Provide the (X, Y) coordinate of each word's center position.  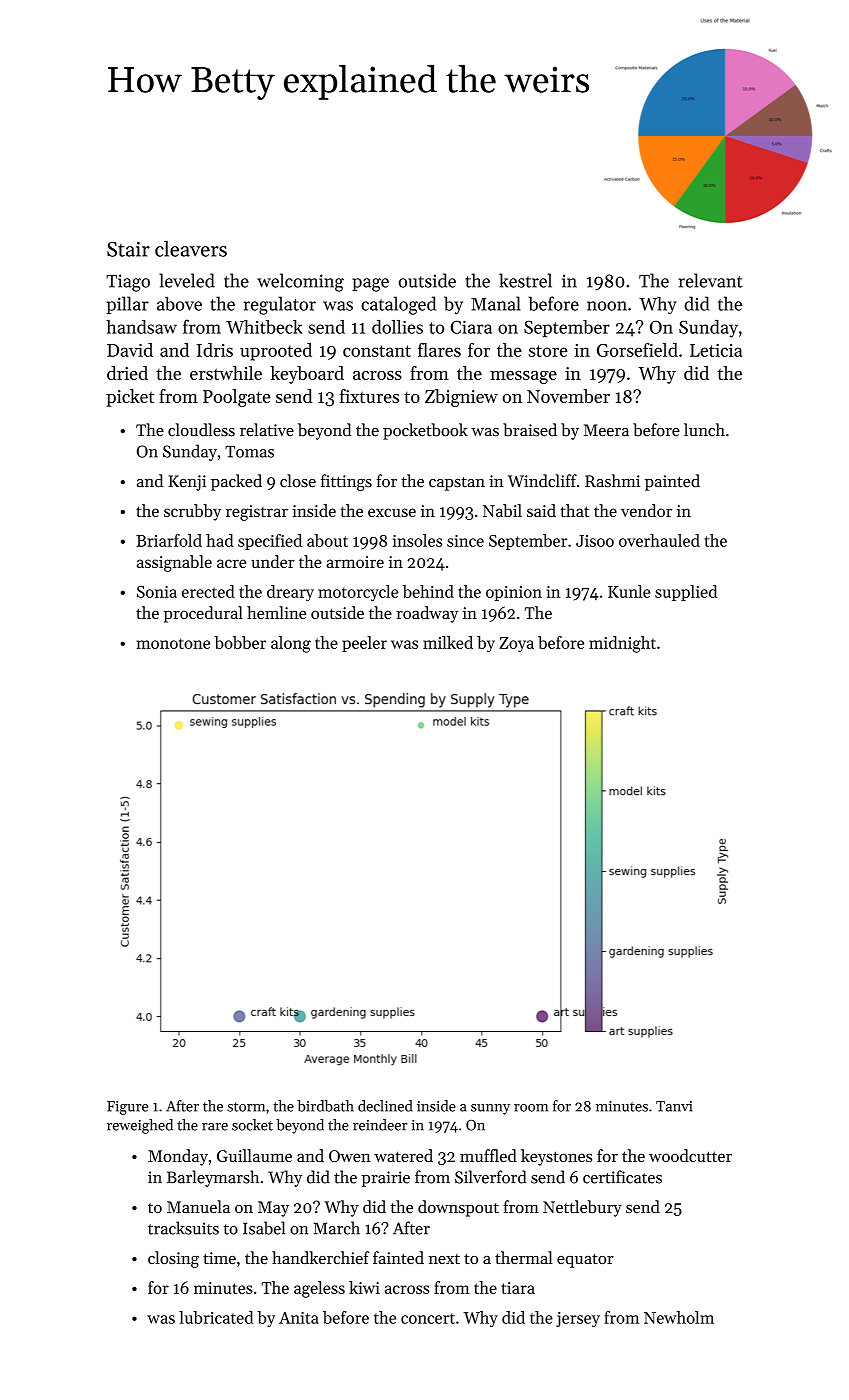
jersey (578, 1319)
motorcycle (358, 593)
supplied (686, 593)
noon (607, 306)
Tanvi (674, 1106)
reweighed (140, 1126)
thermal (524, 1257)
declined (385, 1106)
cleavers (191, 248)
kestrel (525, 280)
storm (246, 1107)
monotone (173, 643)
